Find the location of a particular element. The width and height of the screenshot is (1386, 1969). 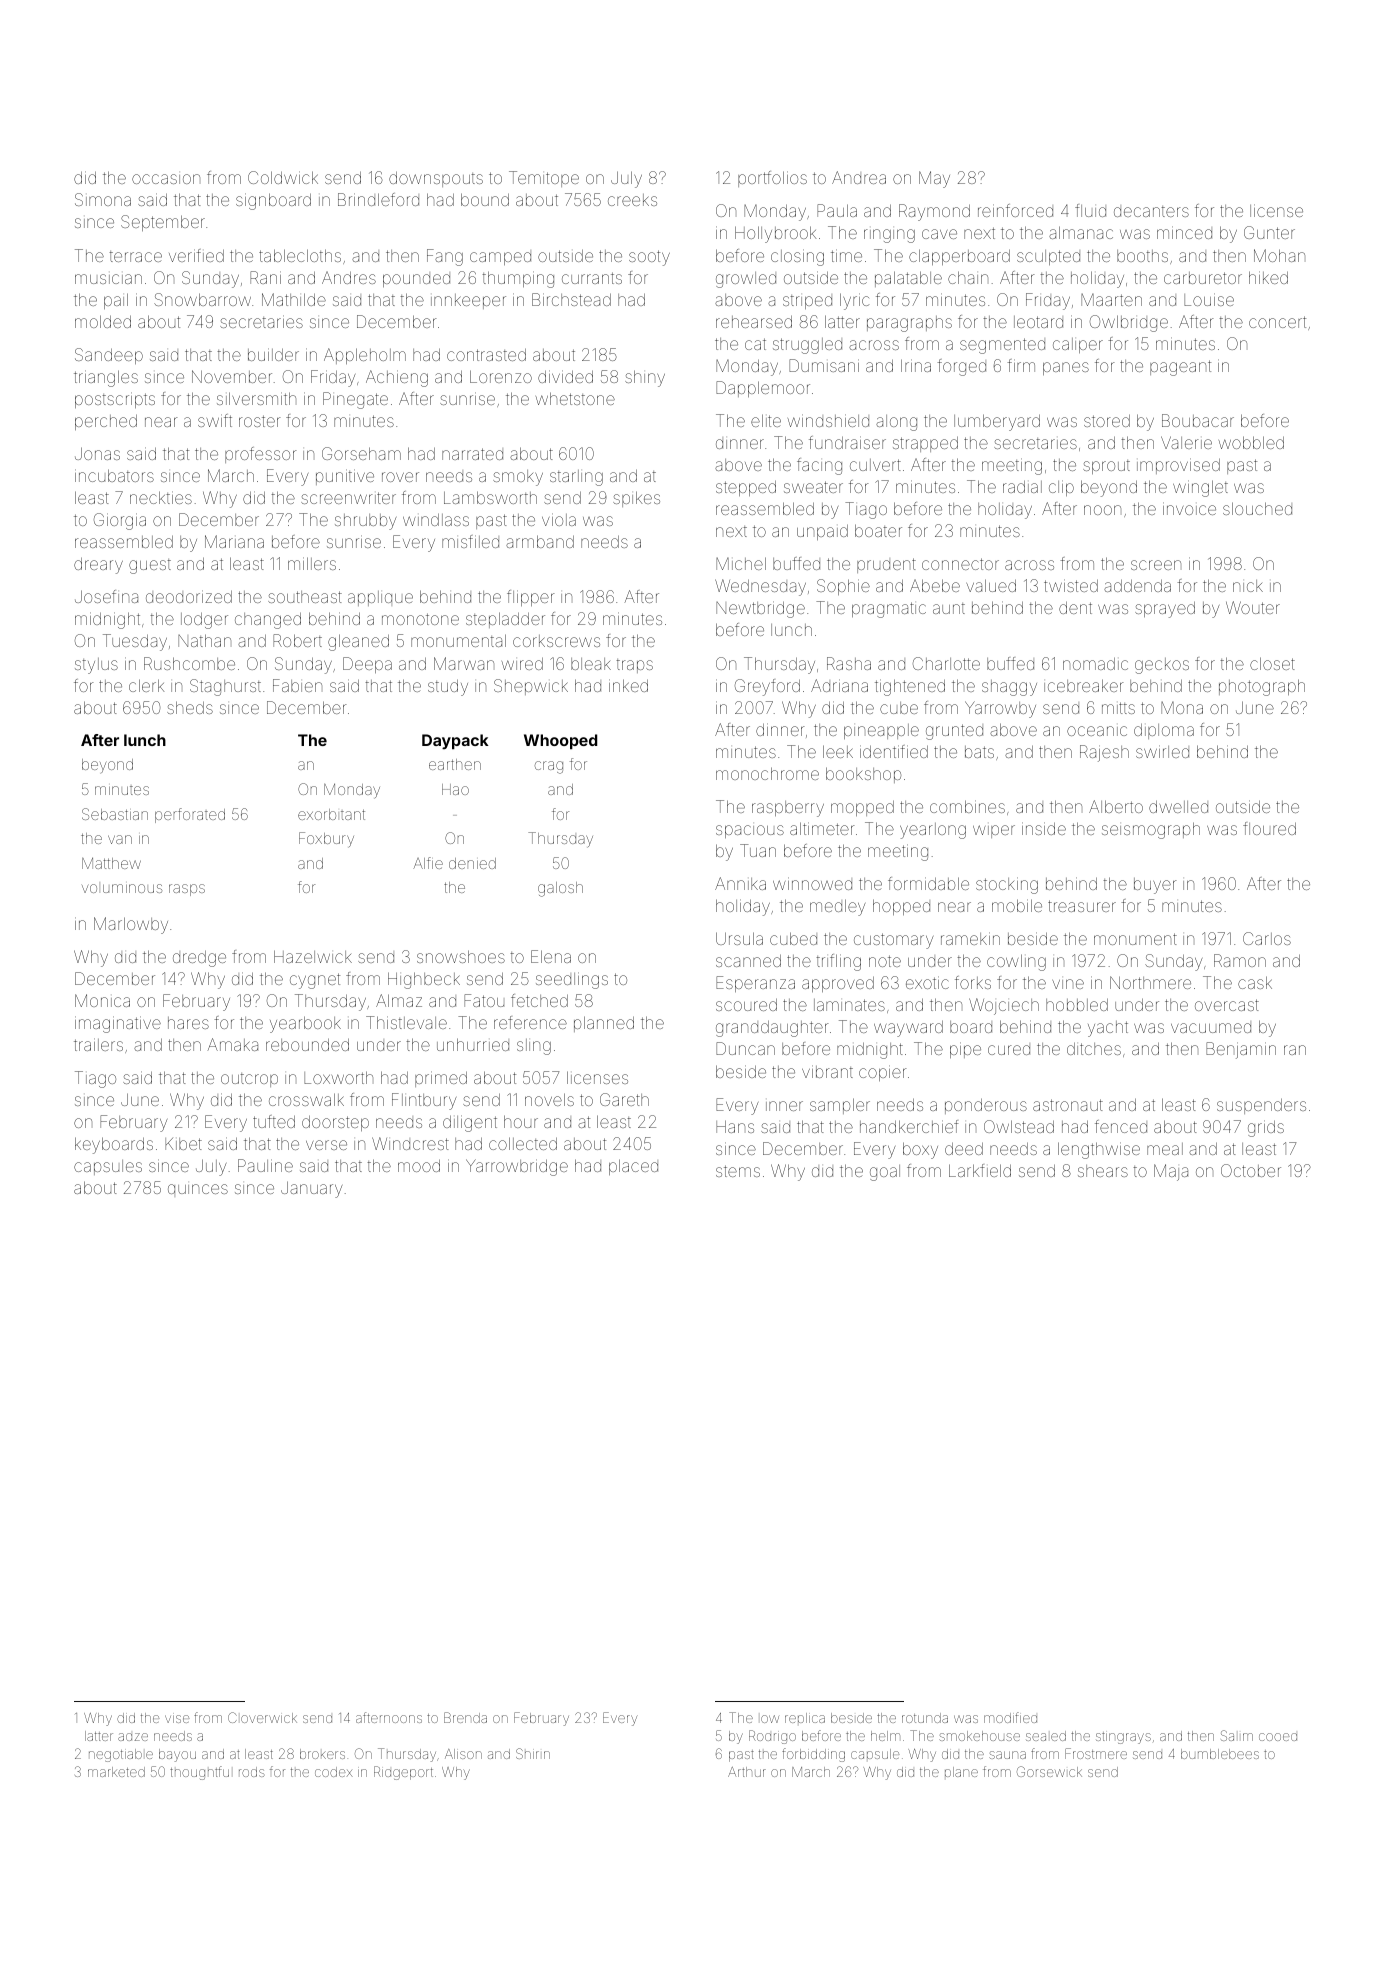

goal is located at coordinates (885, 1173).
